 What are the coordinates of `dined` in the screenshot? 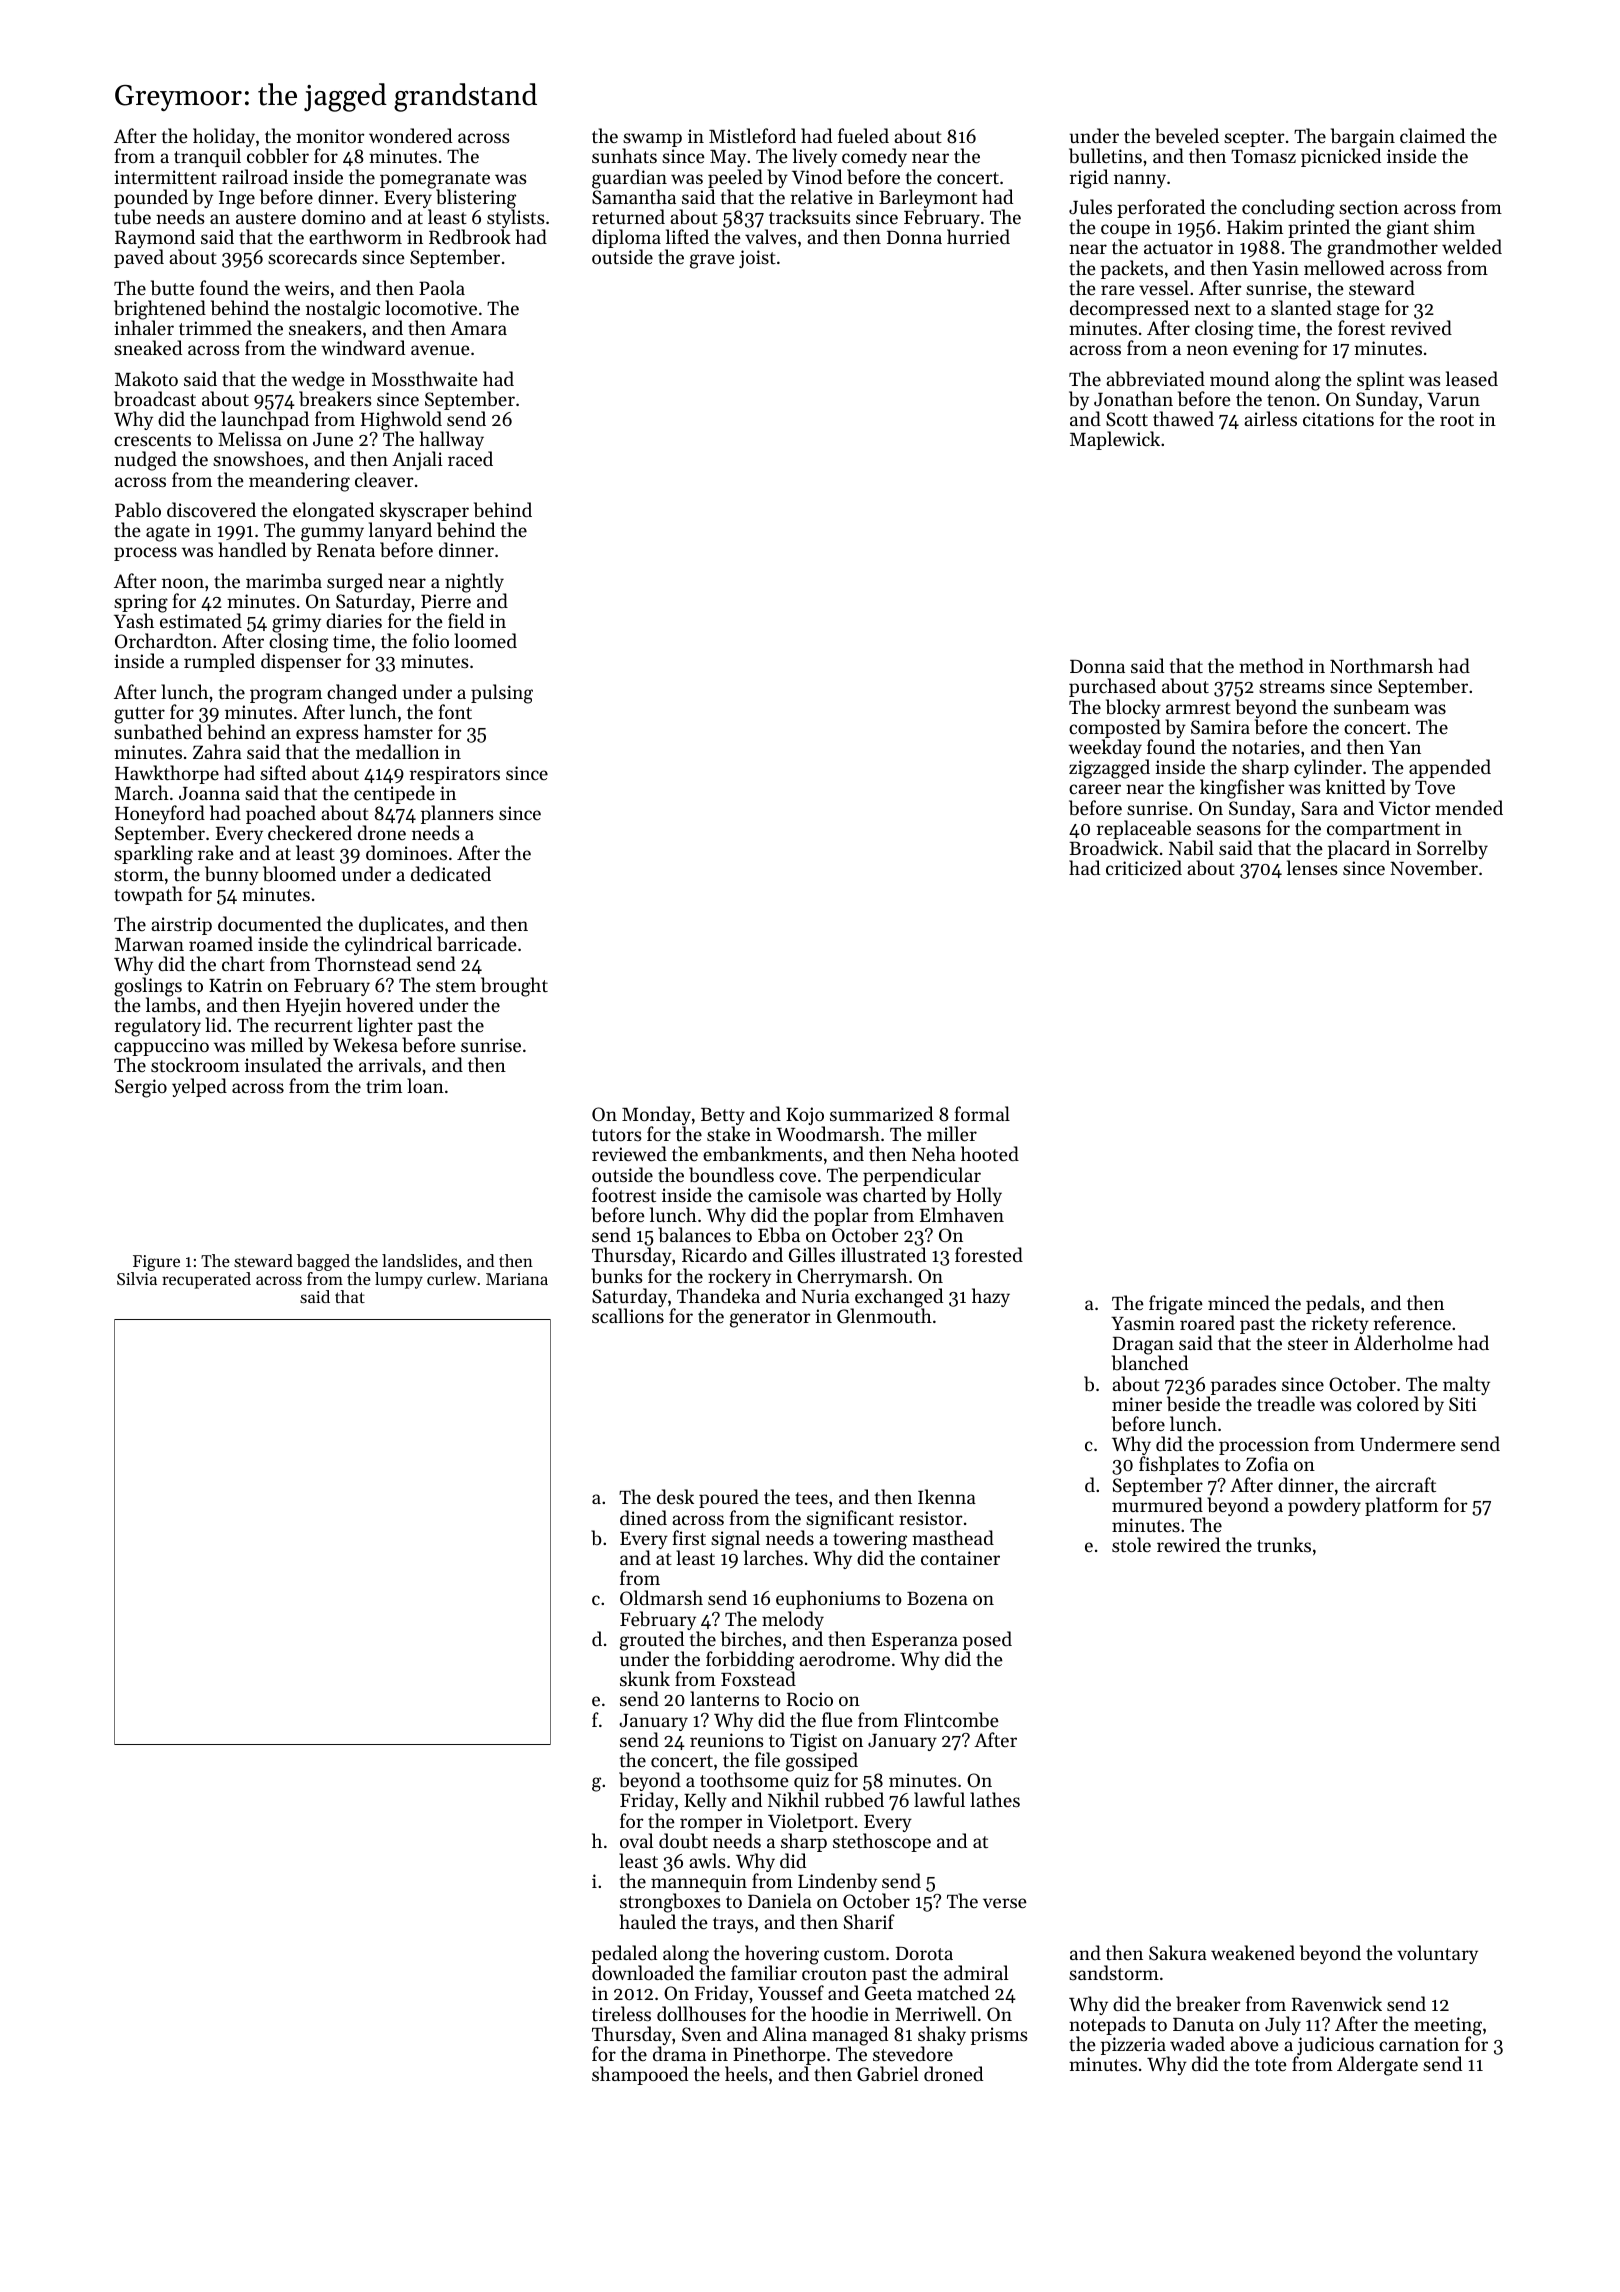 It's located at (643, 1517).
